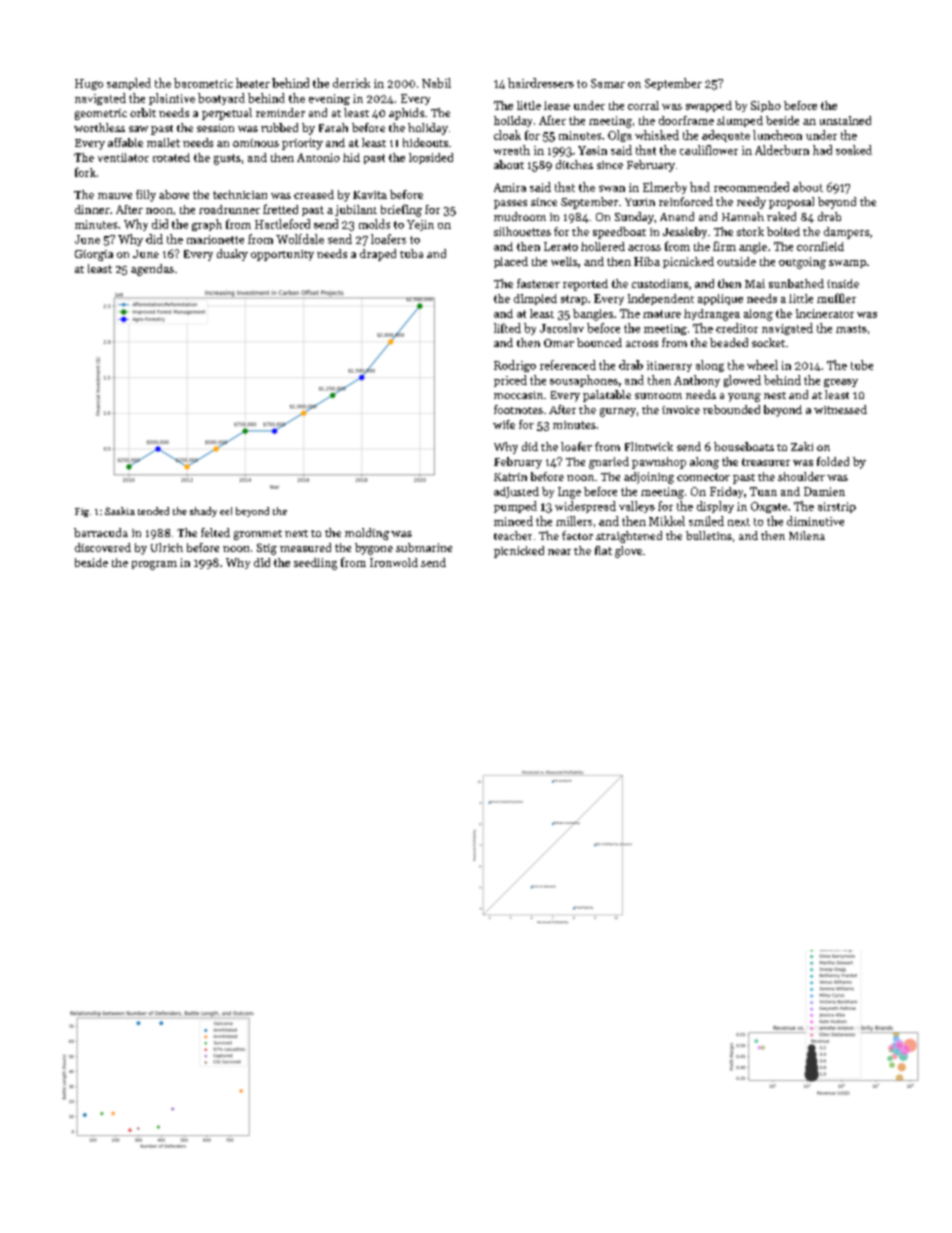 This screenshot has height=1233, width=952. What do you see at coordinates (535, 299) in the screenshot?
I see `dimpled` at bounding box center [535, 299].
